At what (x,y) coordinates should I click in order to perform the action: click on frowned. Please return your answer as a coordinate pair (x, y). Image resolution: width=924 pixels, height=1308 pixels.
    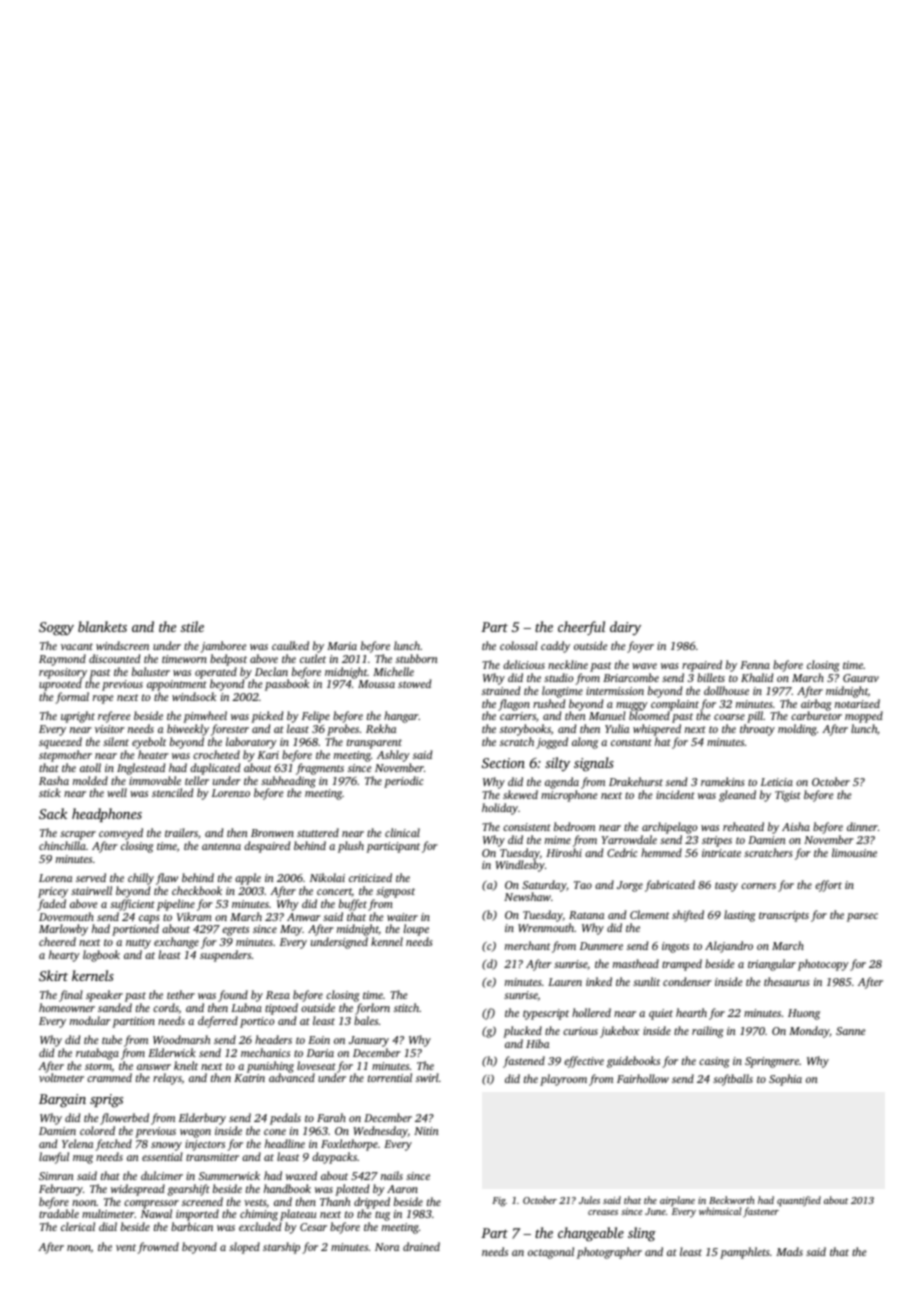
    Looking at the image, I should click on (158, 1248).
